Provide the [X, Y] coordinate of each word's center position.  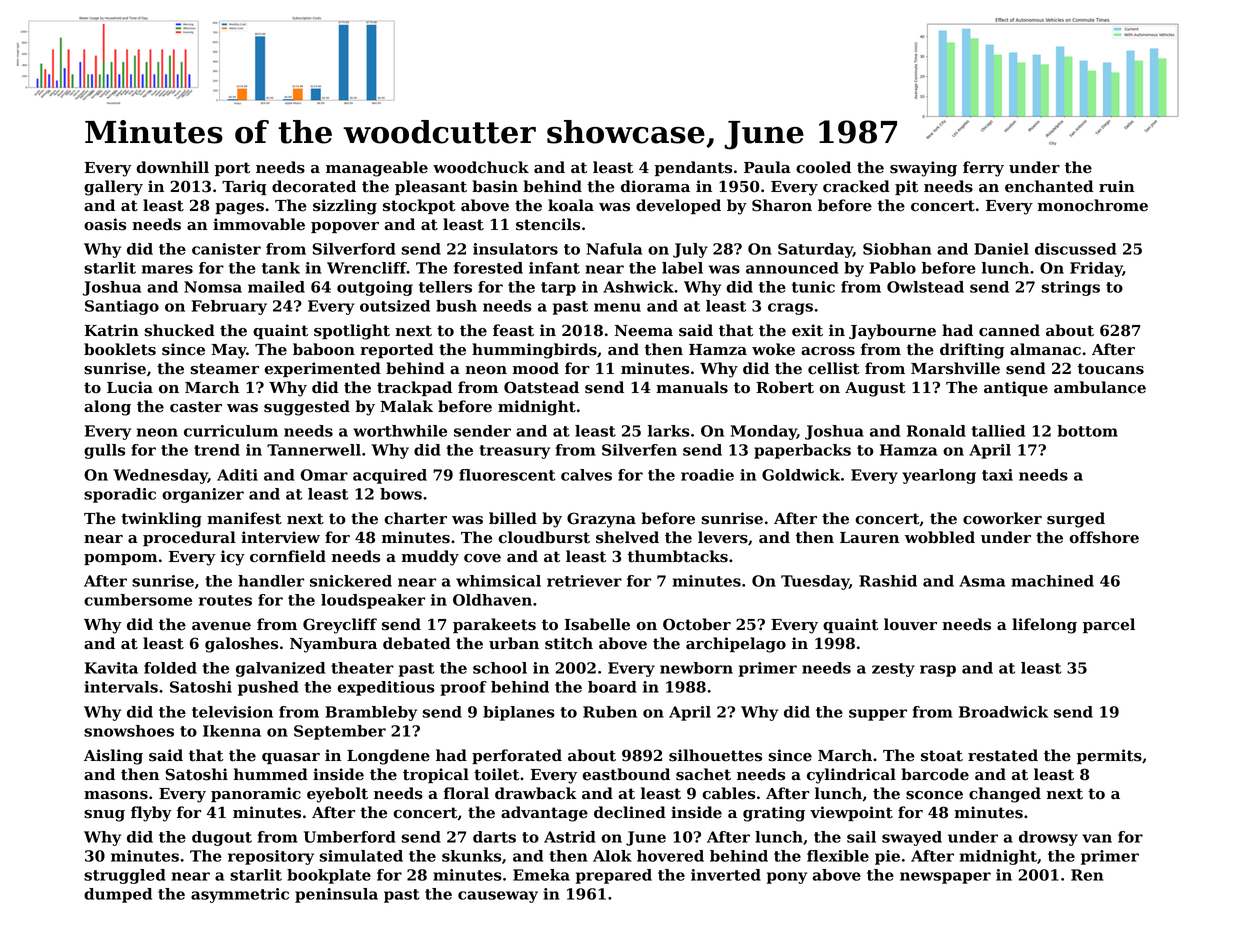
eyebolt [337, 795]
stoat [942, 756]
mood [536, 368]
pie [887, 857]
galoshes [241, 645]
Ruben [610, 712]
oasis [105, 224]
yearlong [939, 476]
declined [630, 812]
